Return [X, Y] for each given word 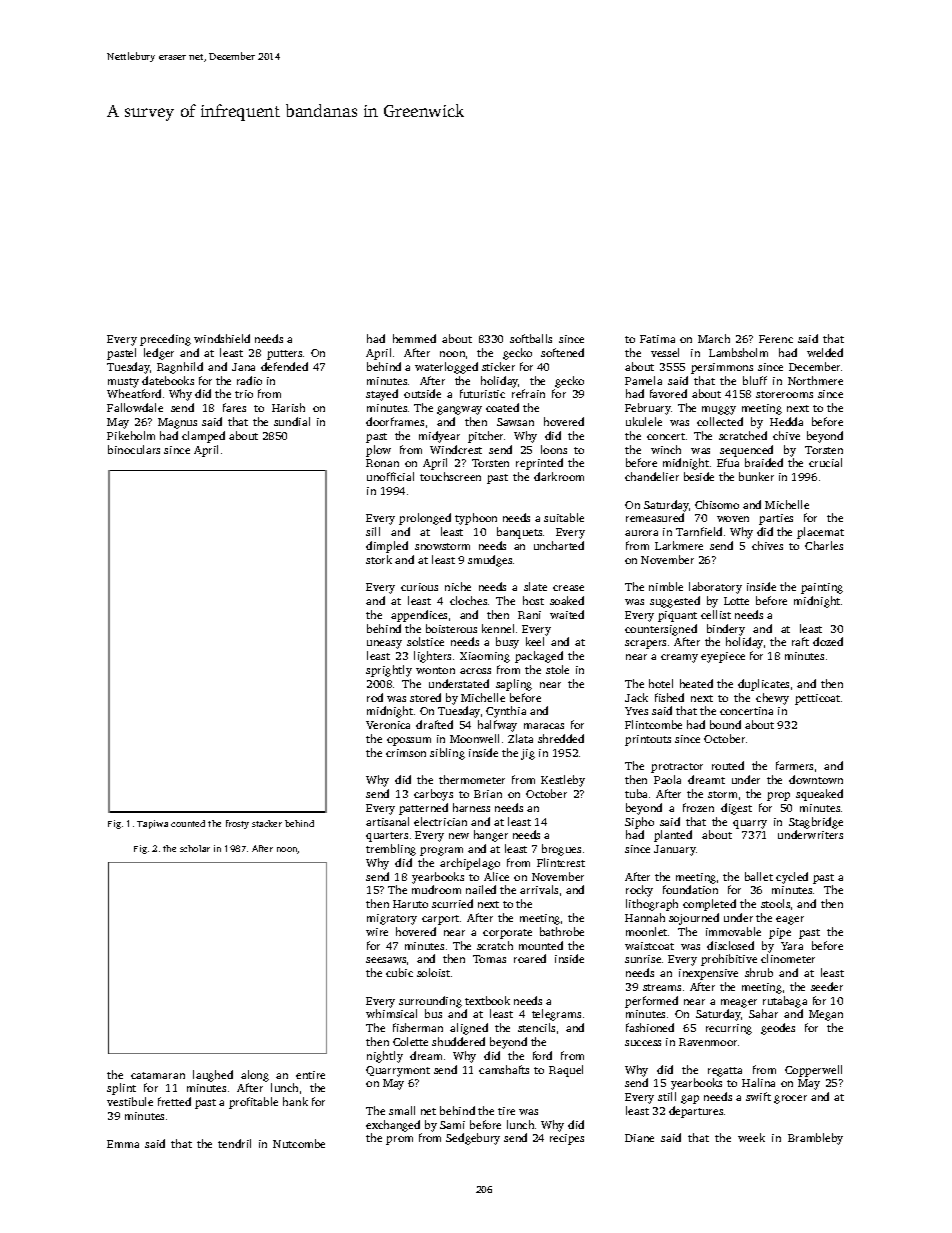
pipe [780, 933]
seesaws [386, 960]
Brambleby [815, 1139]
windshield [222, 338]
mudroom [436, 889]
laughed [213, 1076]
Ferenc [776, 339]
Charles [824, 545]
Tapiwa [152, 824]
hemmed [414, 338]
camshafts [504, 1069]
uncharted [559, 545]
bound [725, 724]
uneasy [384, 644]
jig [528, 754]
